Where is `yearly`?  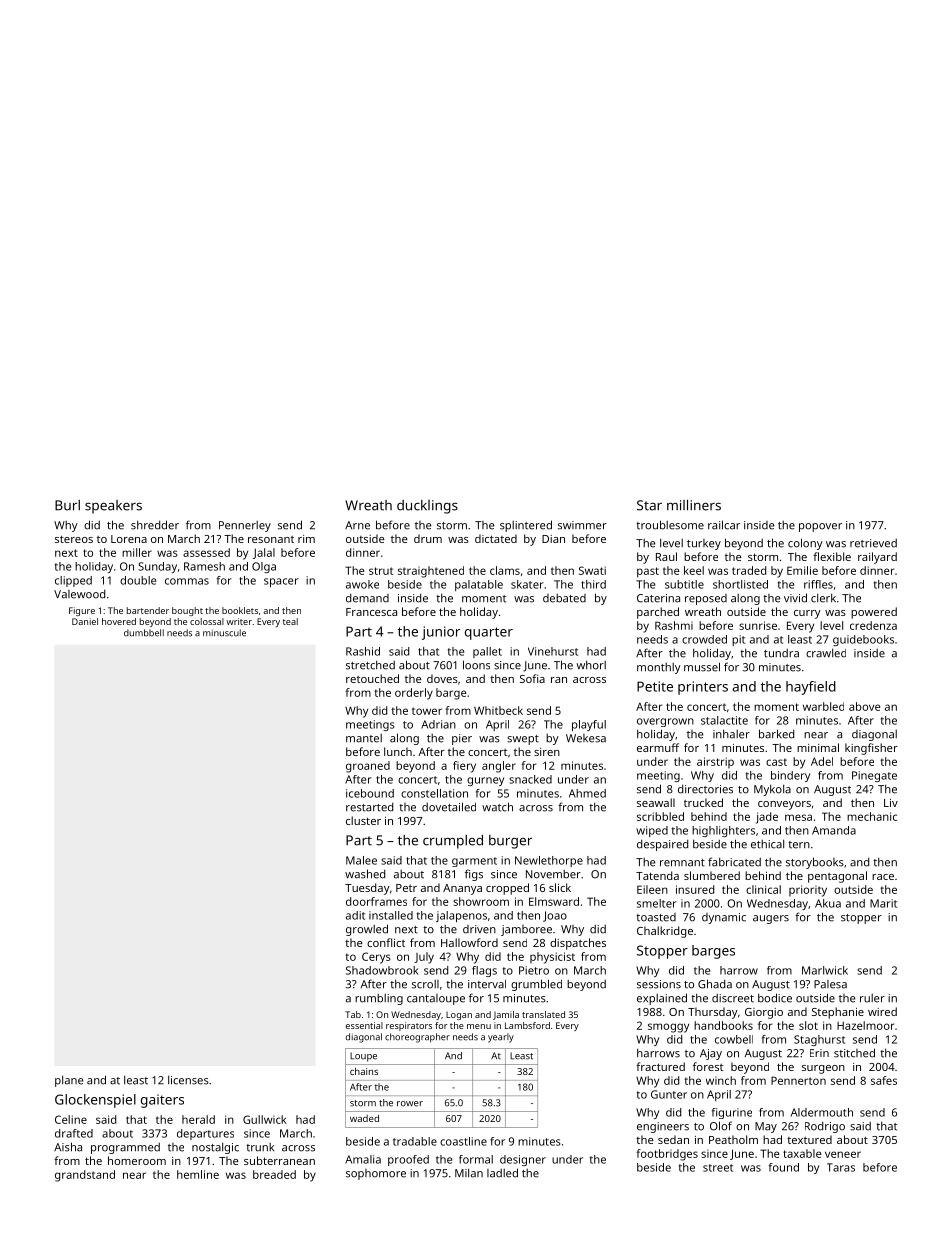 yearly is located at coordinates (501, 1038).
